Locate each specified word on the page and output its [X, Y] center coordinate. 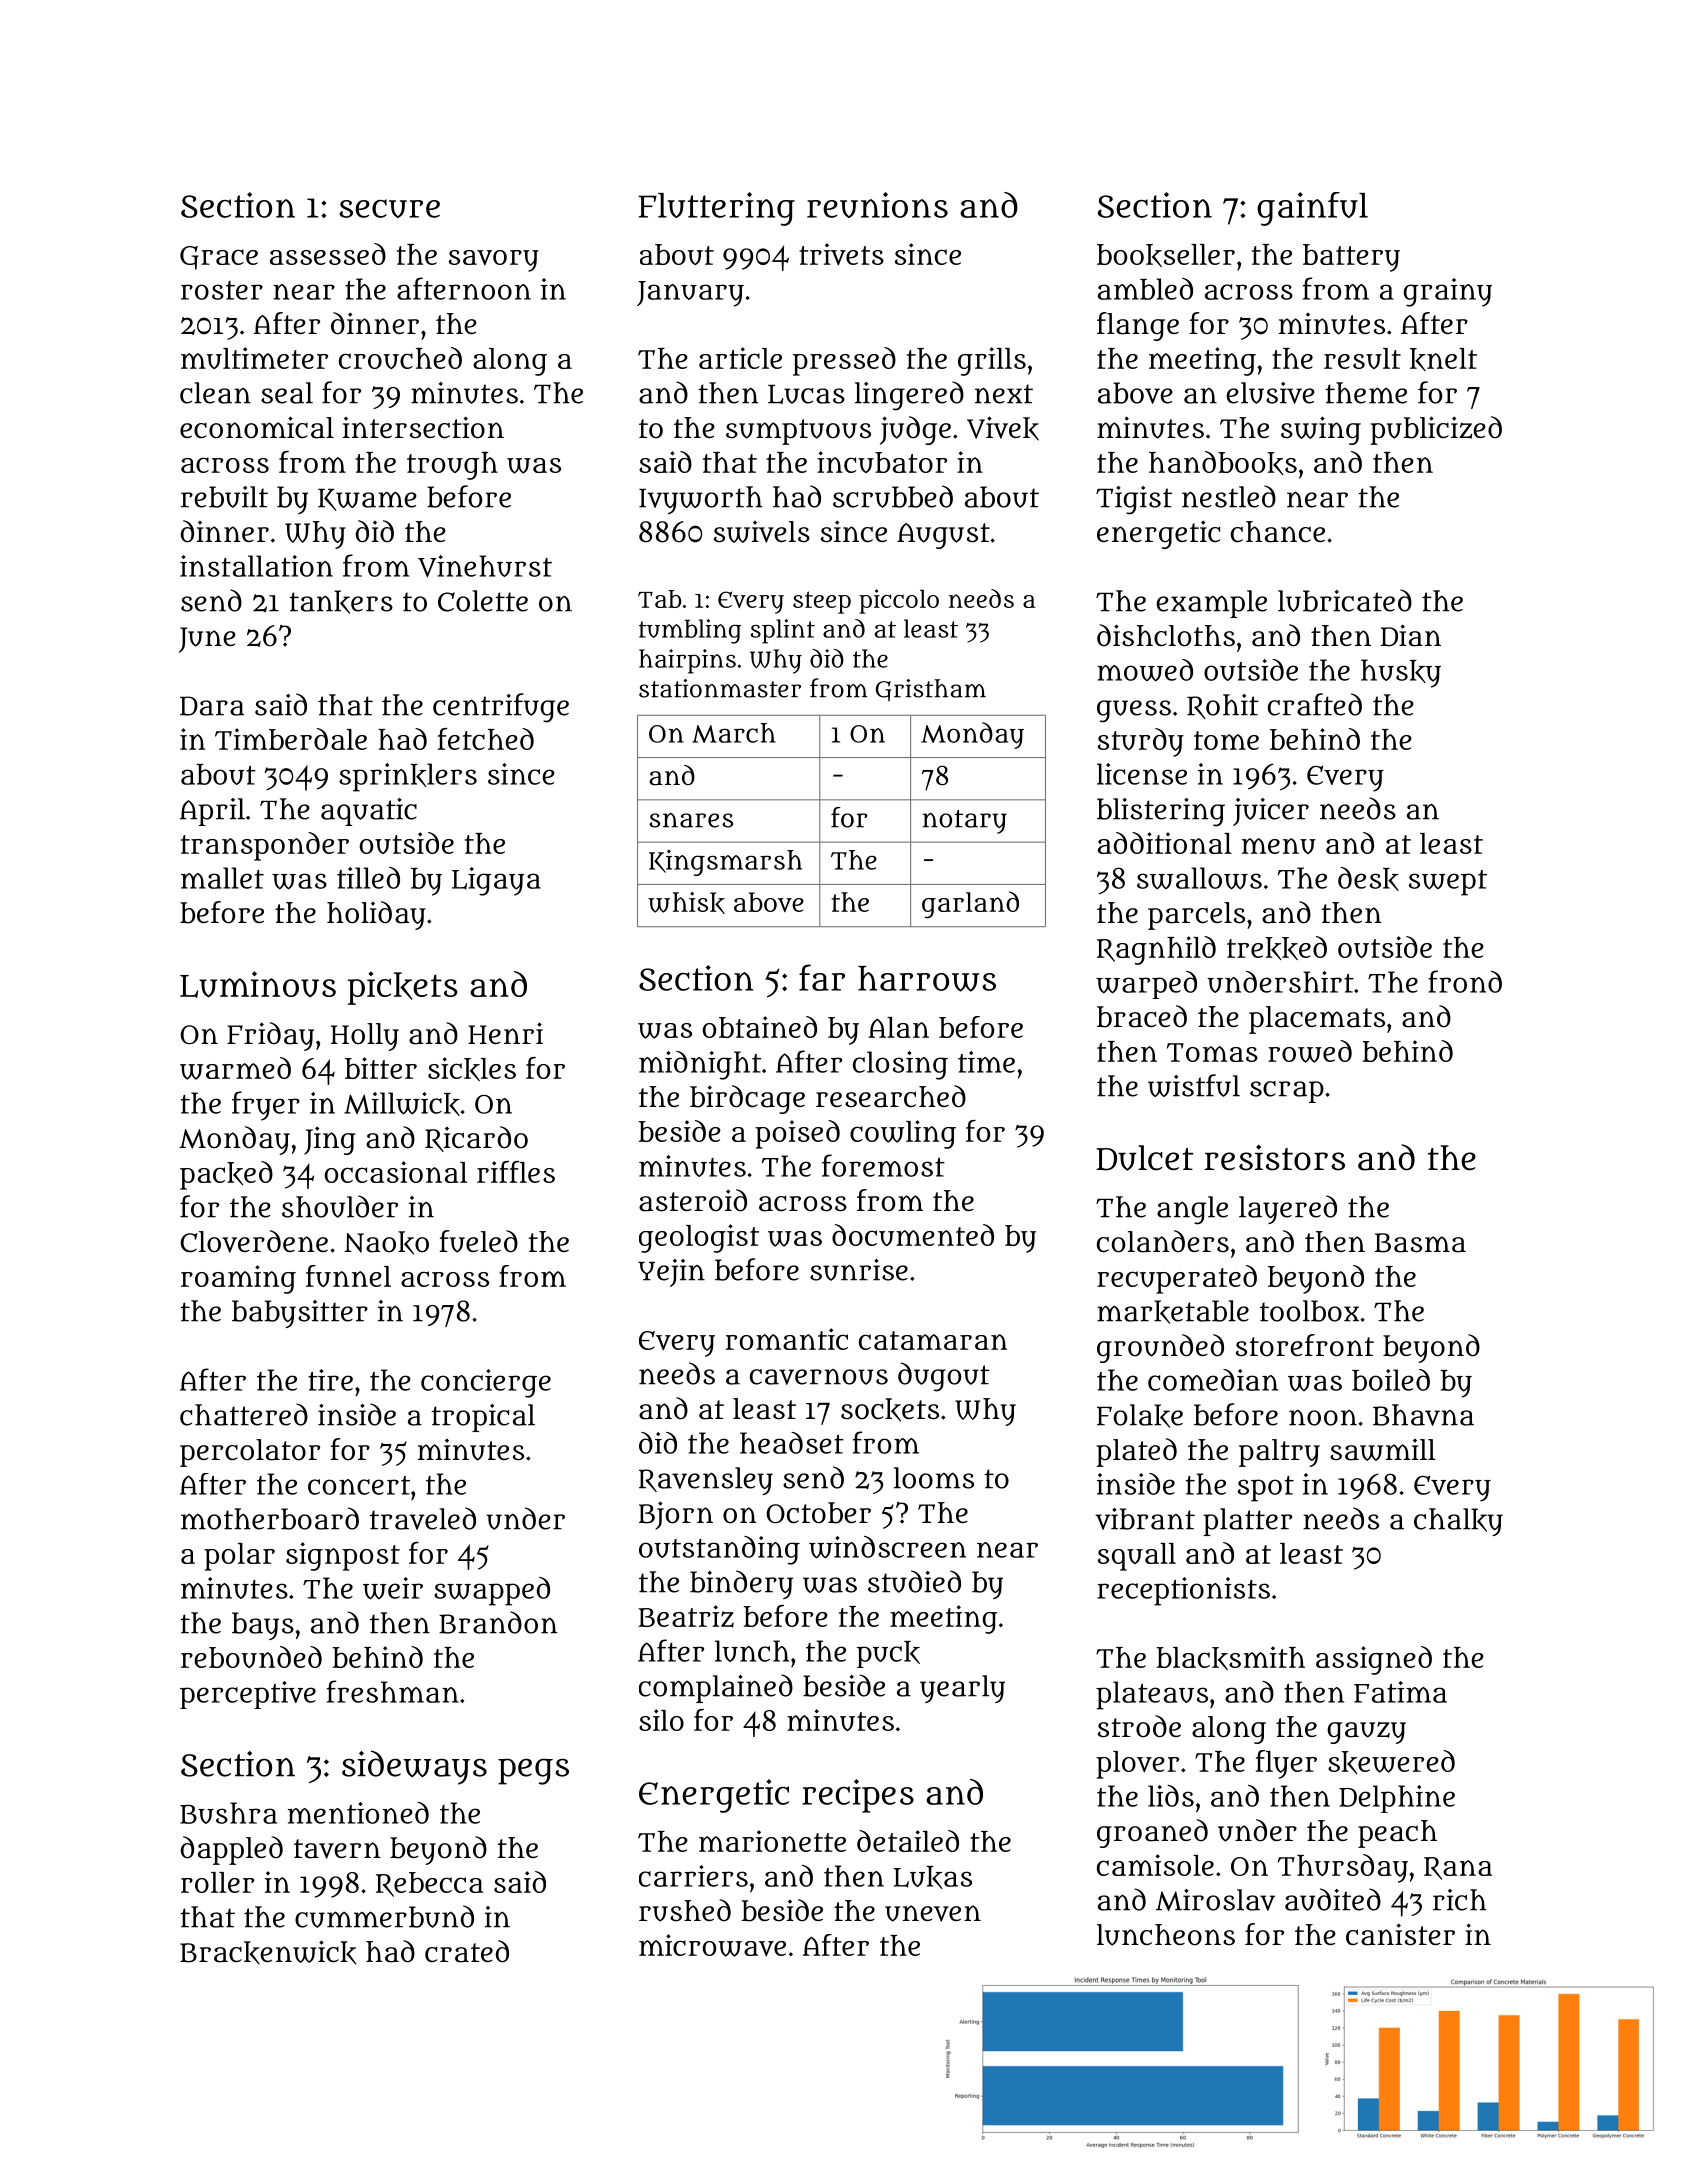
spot [1266, 1489]
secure [389, 208]
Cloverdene [254, 1241]
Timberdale [291, 739]
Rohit [1223, 706]
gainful [1312, 209]
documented [913, 1235]
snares [691, 820]
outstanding [719, 1550]
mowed [1145, 670]
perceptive [248, 1695]
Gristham [931, 690]
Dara [212, 706]
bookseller [1166, 255]
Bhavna [1423, 1415]
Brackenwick [268, 1952]
